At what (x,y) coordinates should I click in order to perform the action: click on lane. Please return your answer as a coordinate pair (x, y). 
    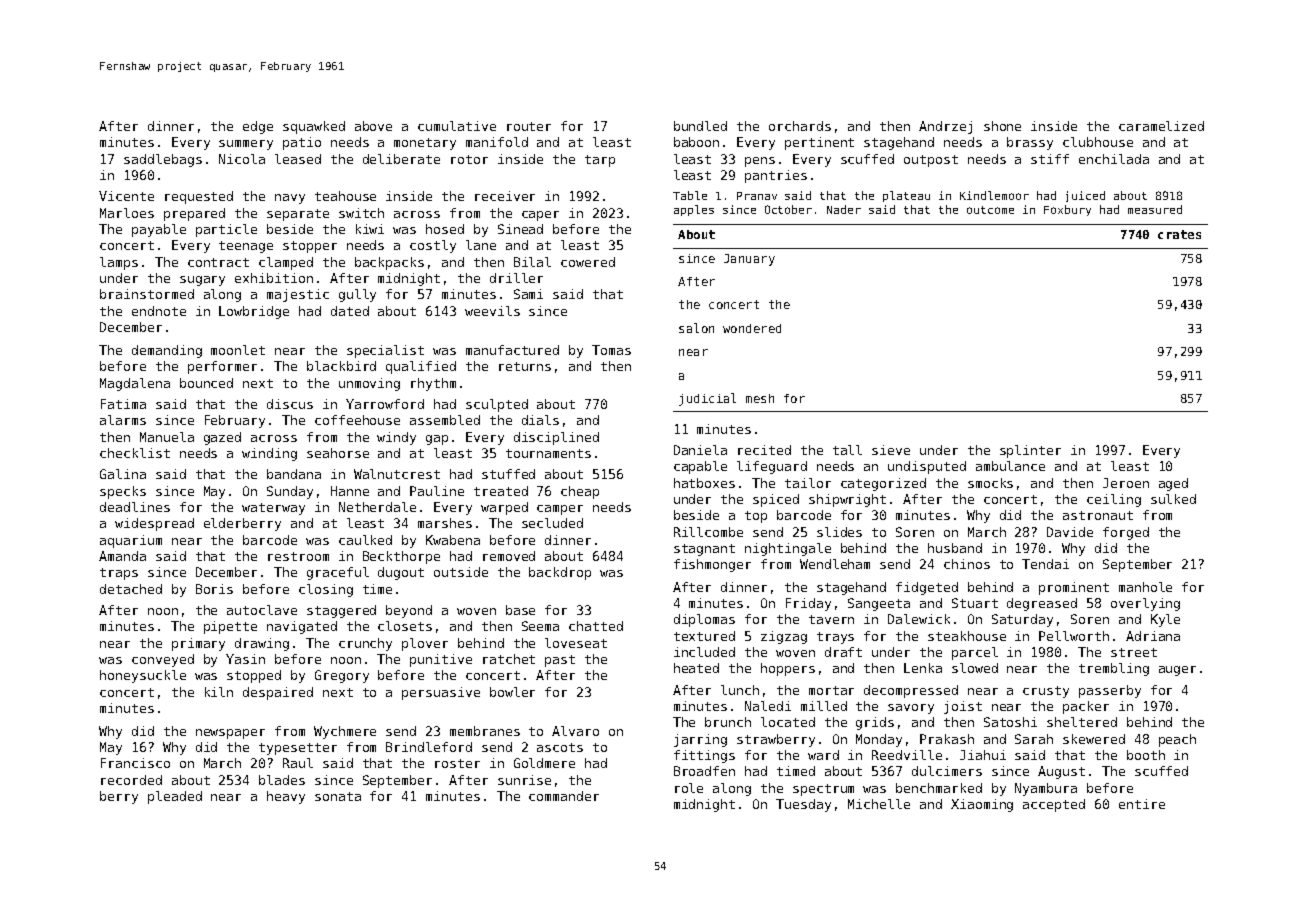
    Looking at the image, I should click on (481, 245).
